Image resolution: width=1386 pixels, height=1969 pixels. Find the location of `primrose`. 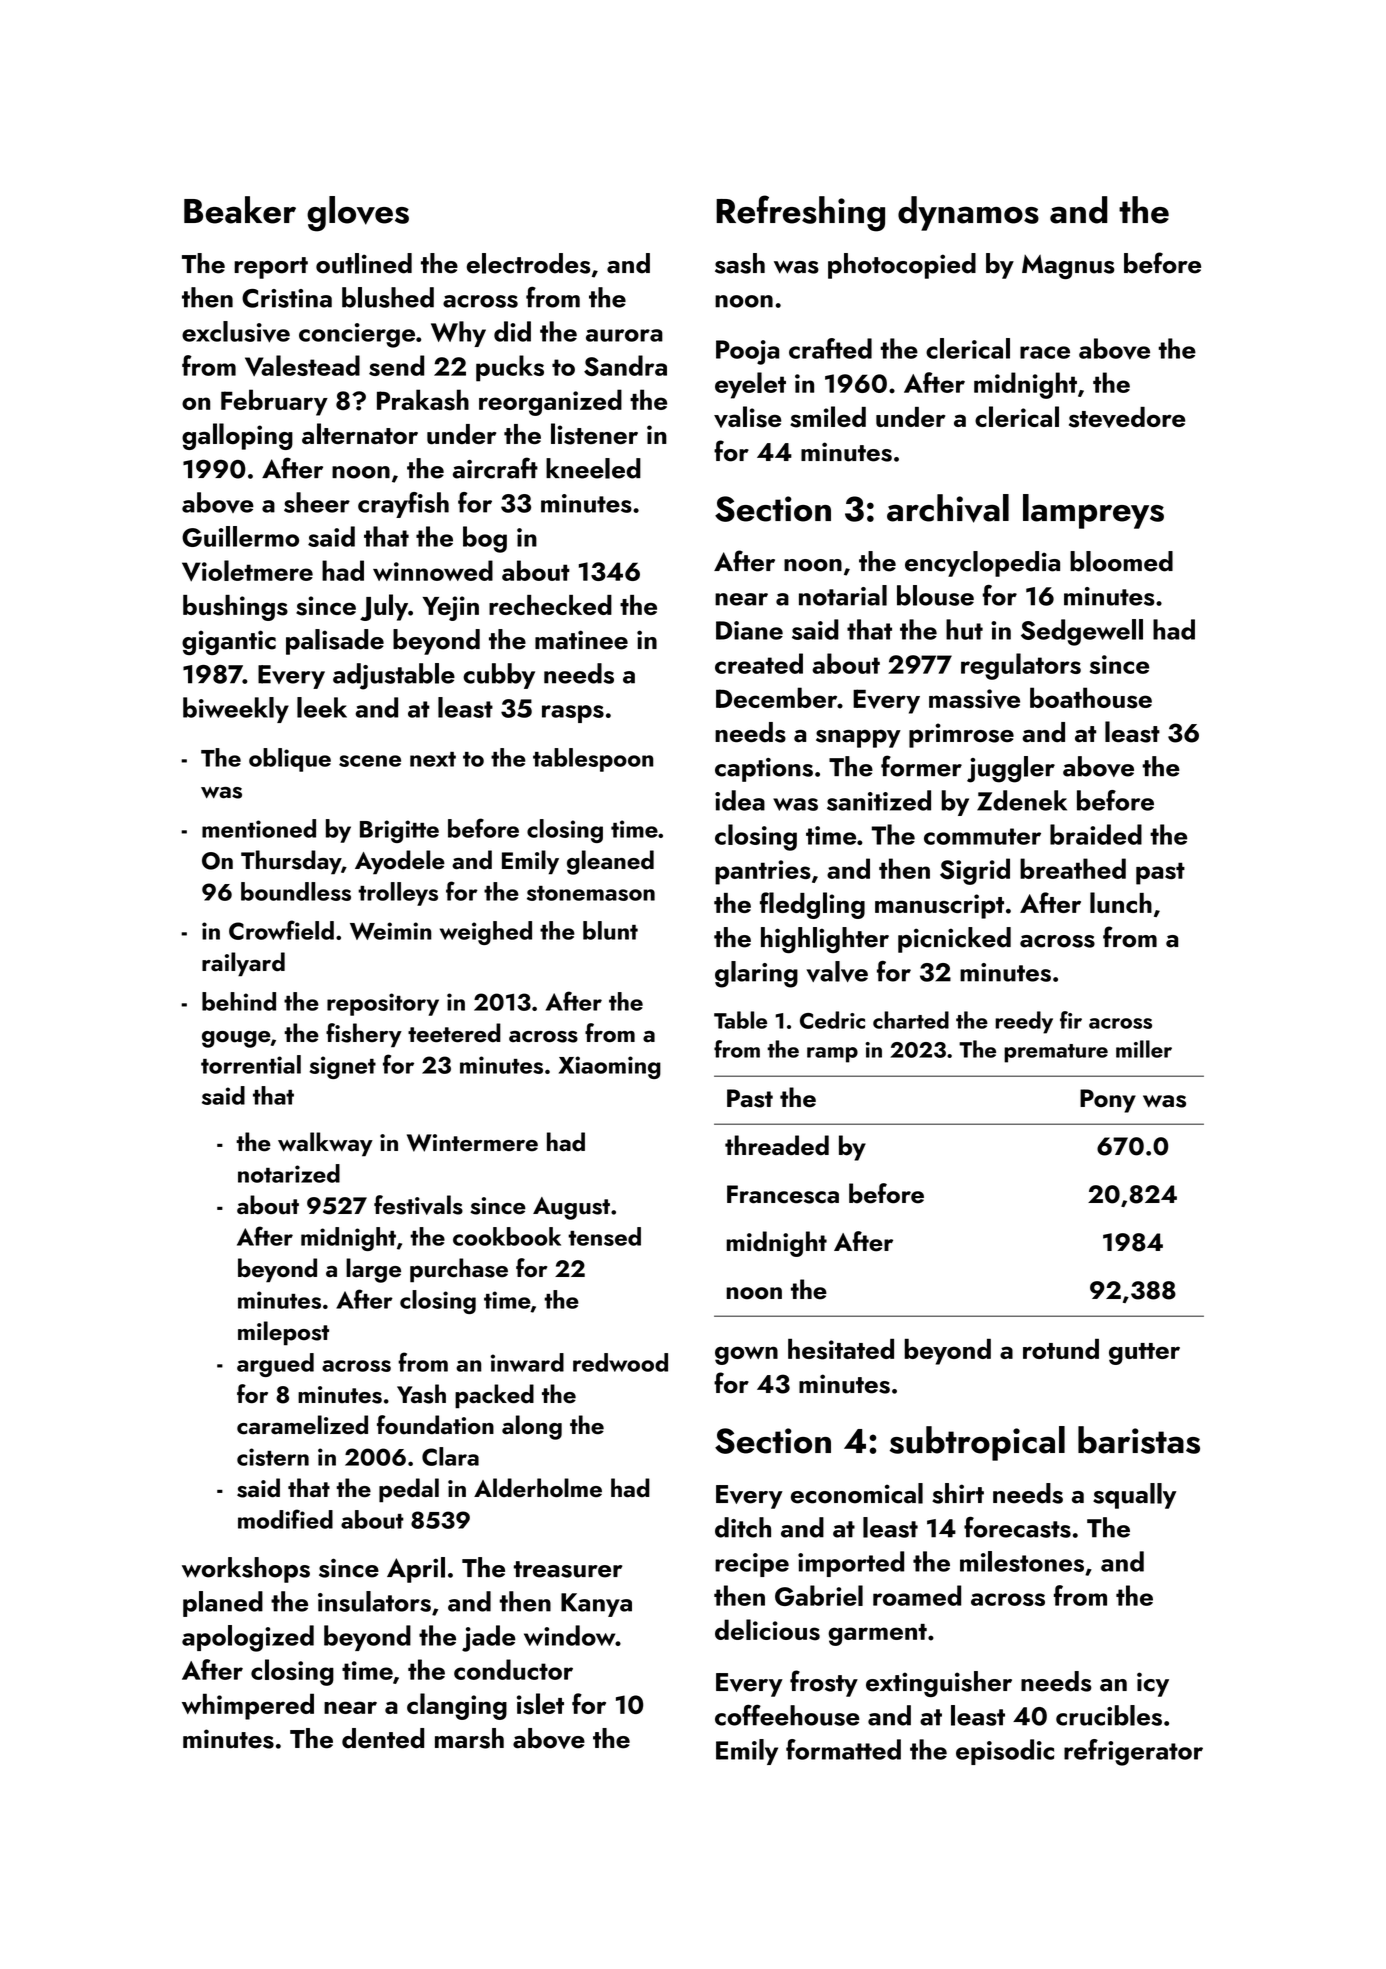

primrose is located at coordinates (961, 735).
